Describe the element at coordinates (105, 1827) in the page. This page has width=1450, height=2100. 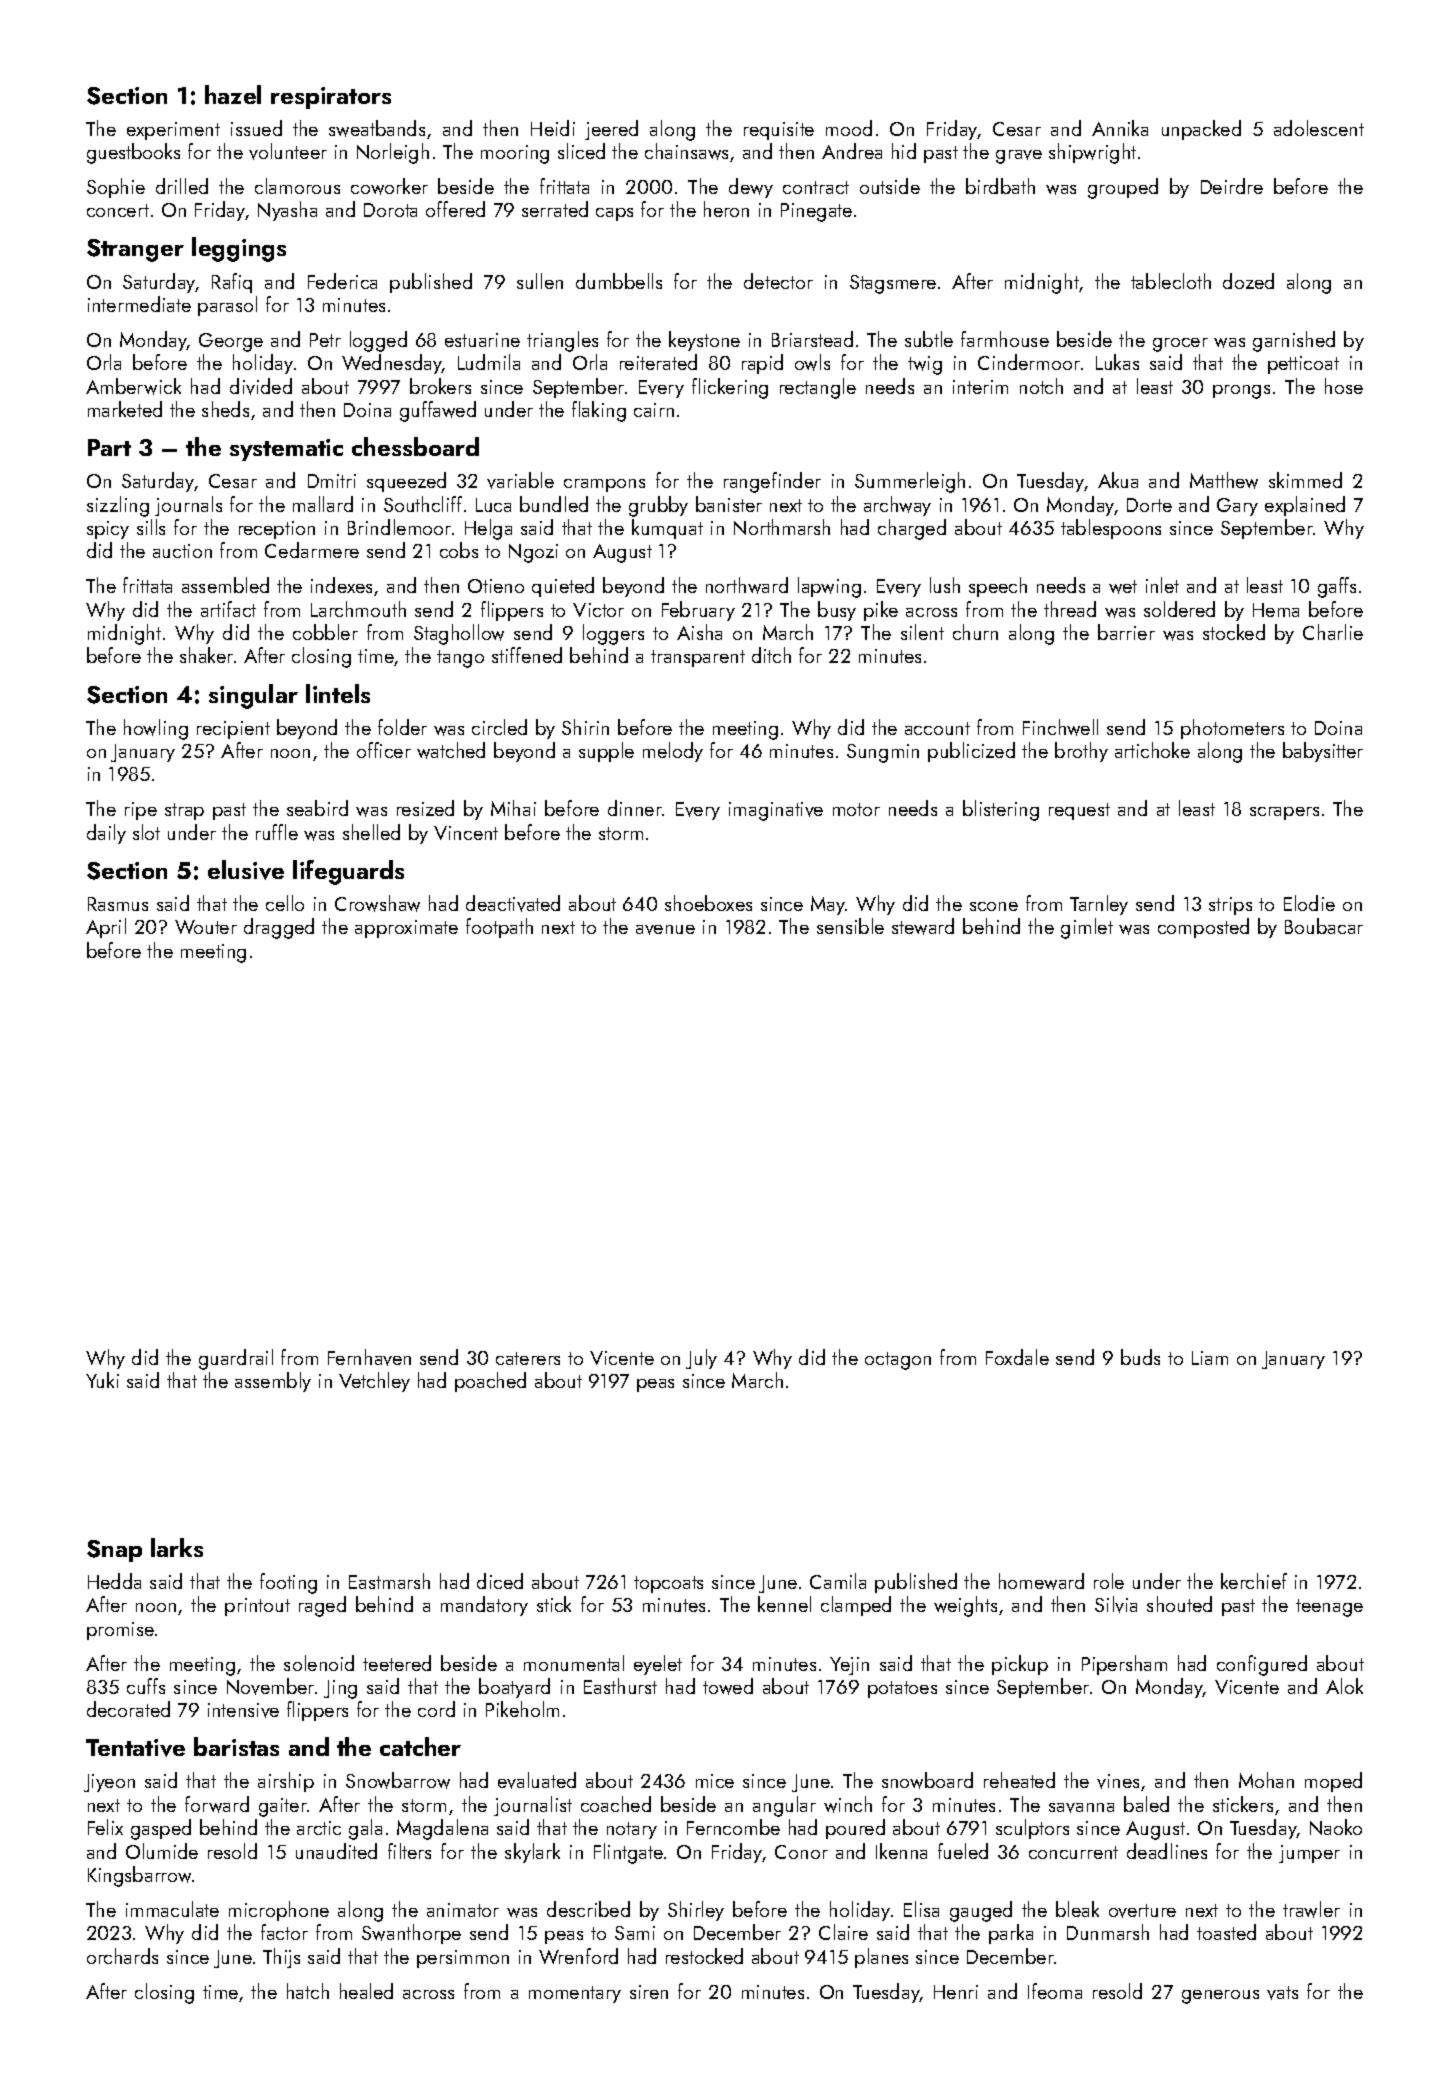
I see `Felix` at that location.
